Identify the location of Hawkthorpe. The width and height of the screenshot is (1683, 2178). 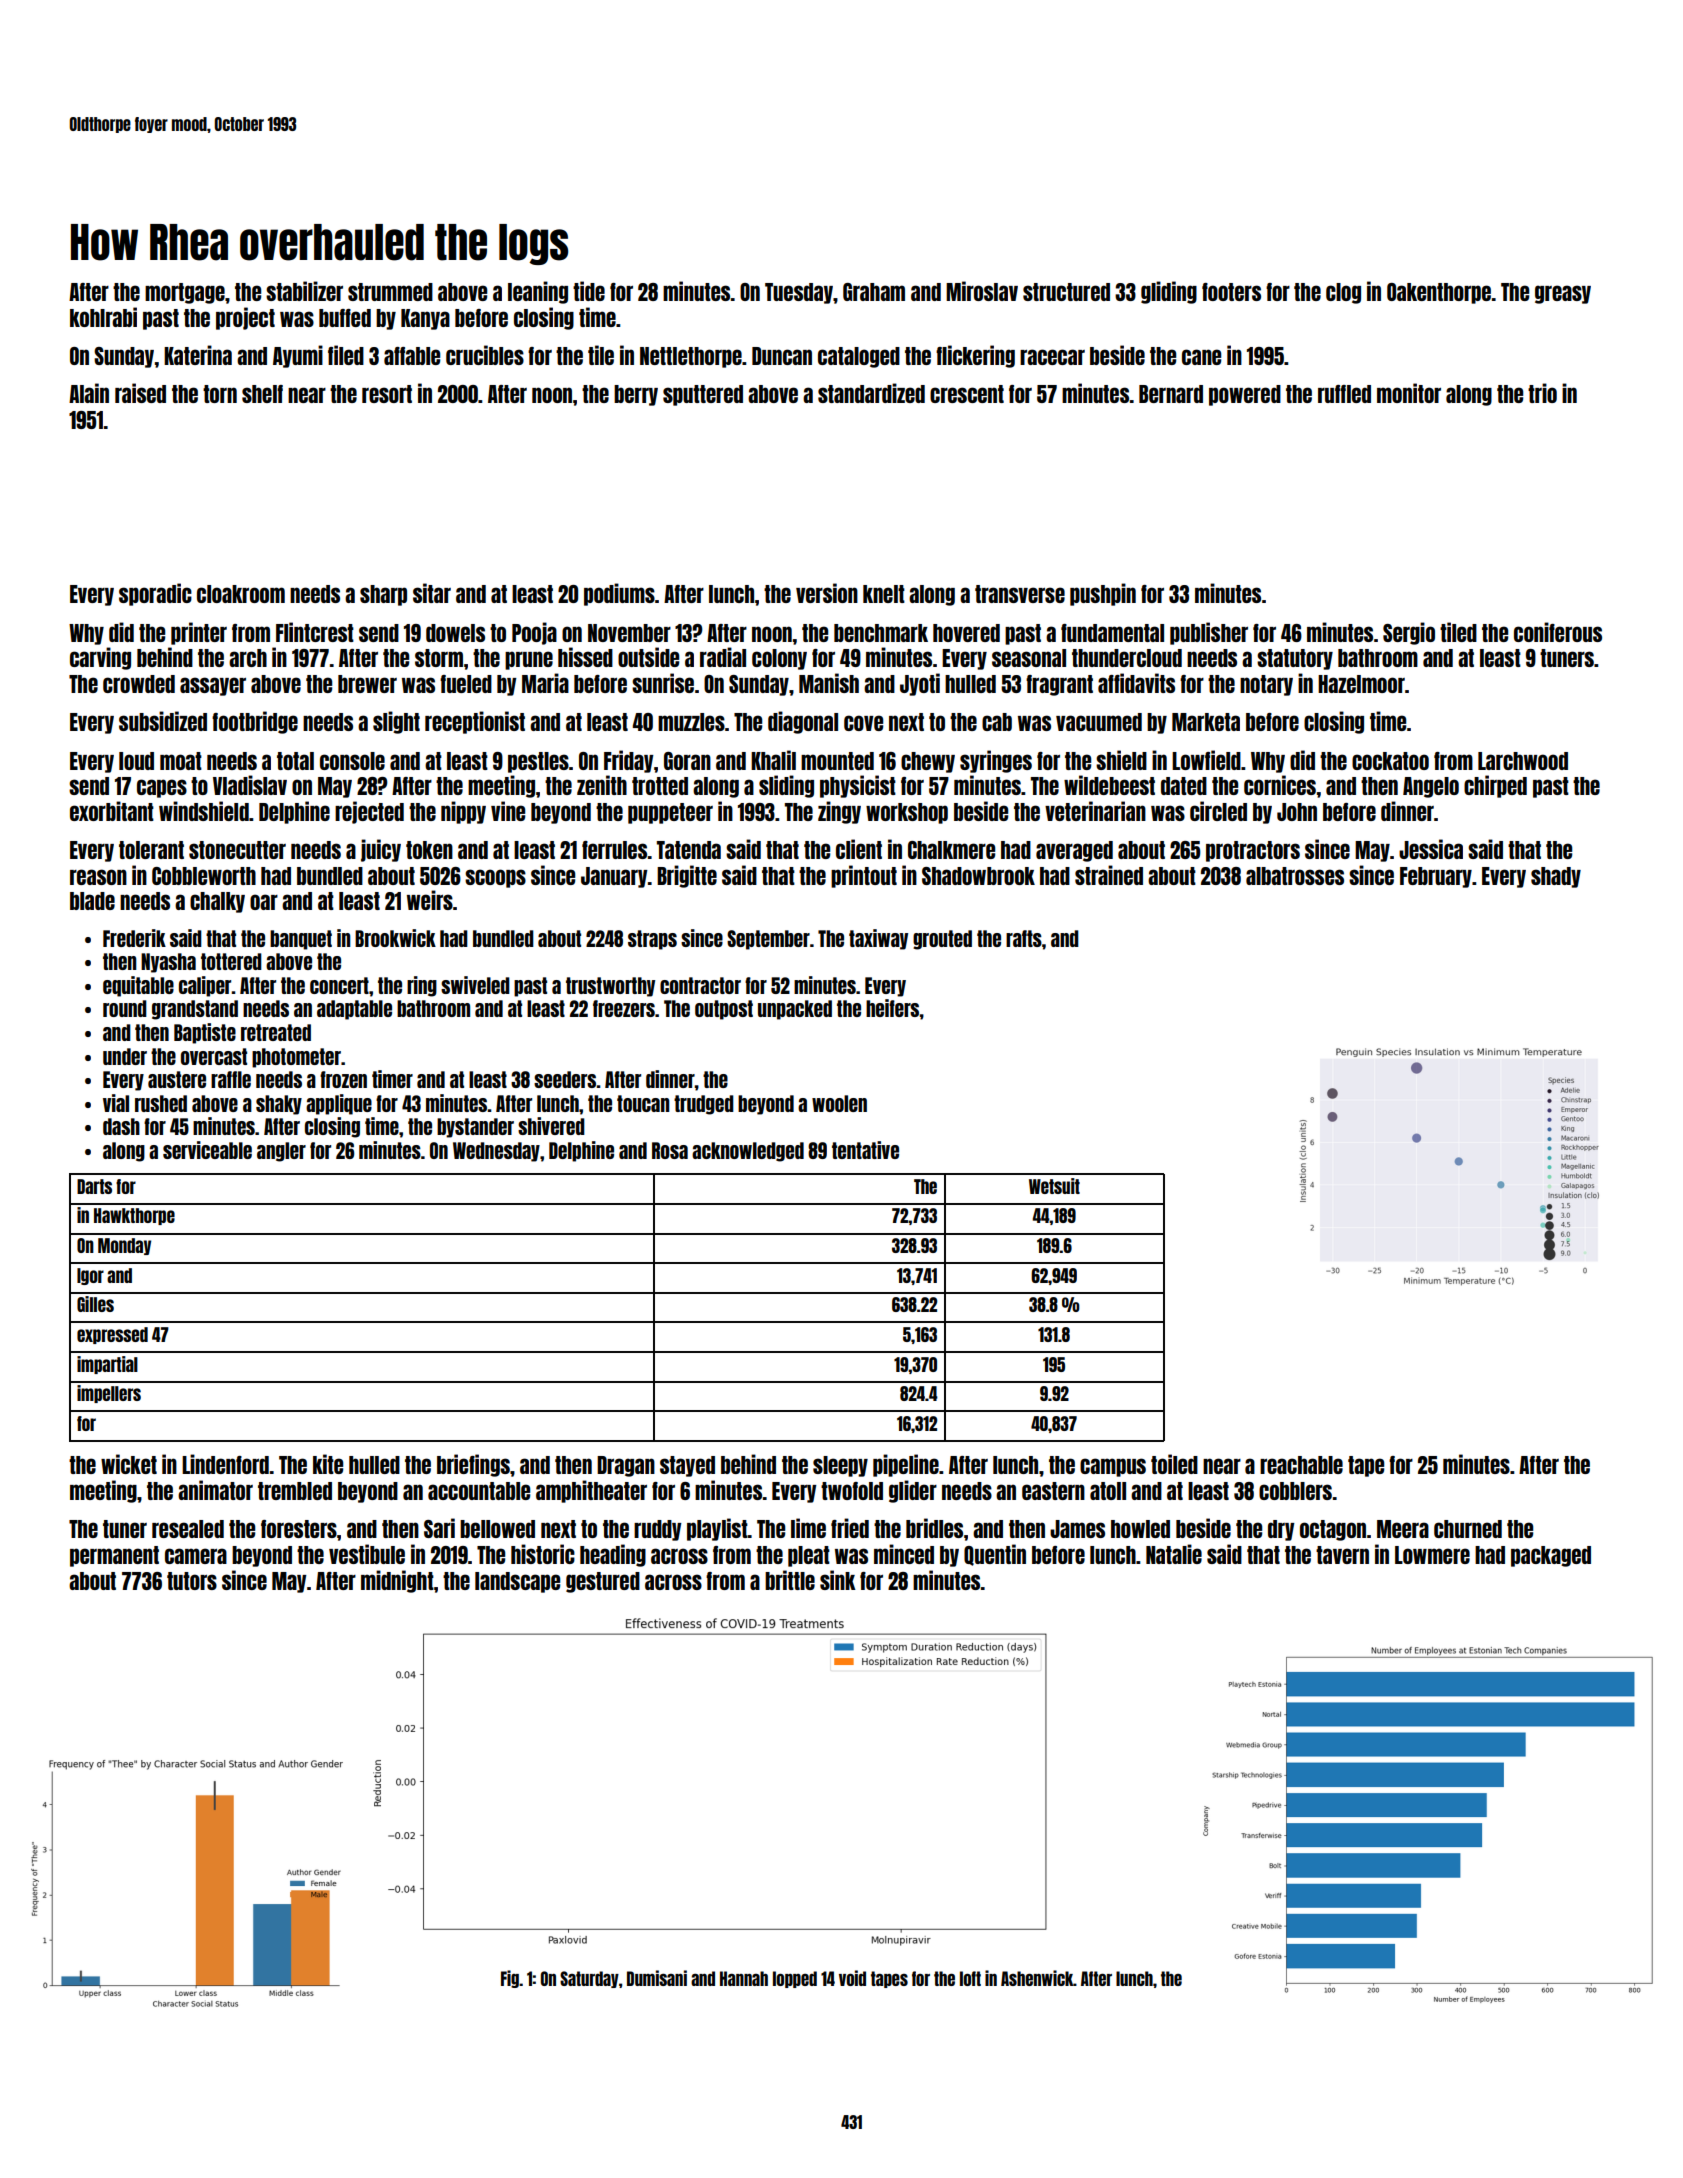
(134, 1216).
